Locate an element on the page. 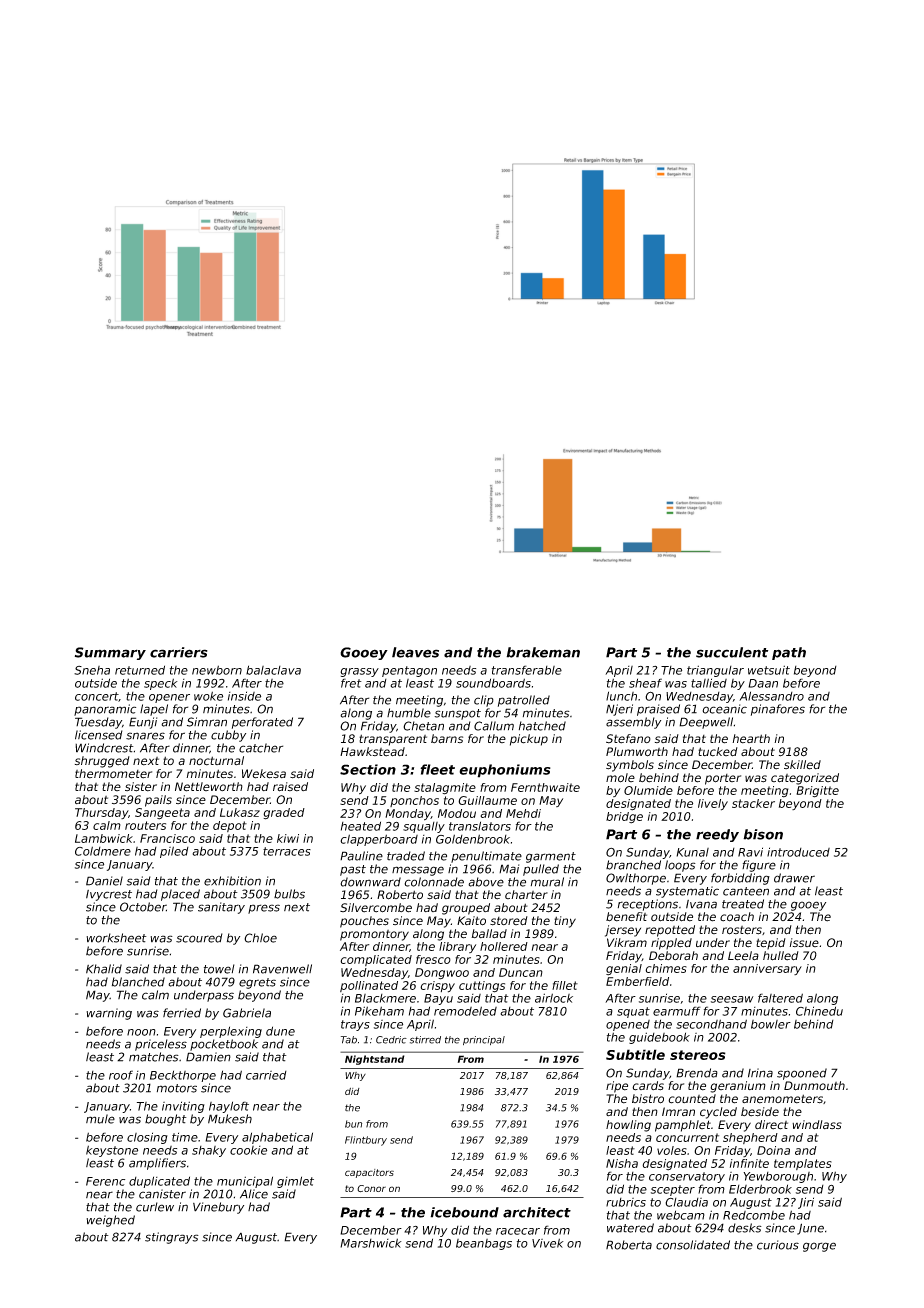 The height and width of the image is (1308, 924). Alice is located at coordinates (254, 1194).
